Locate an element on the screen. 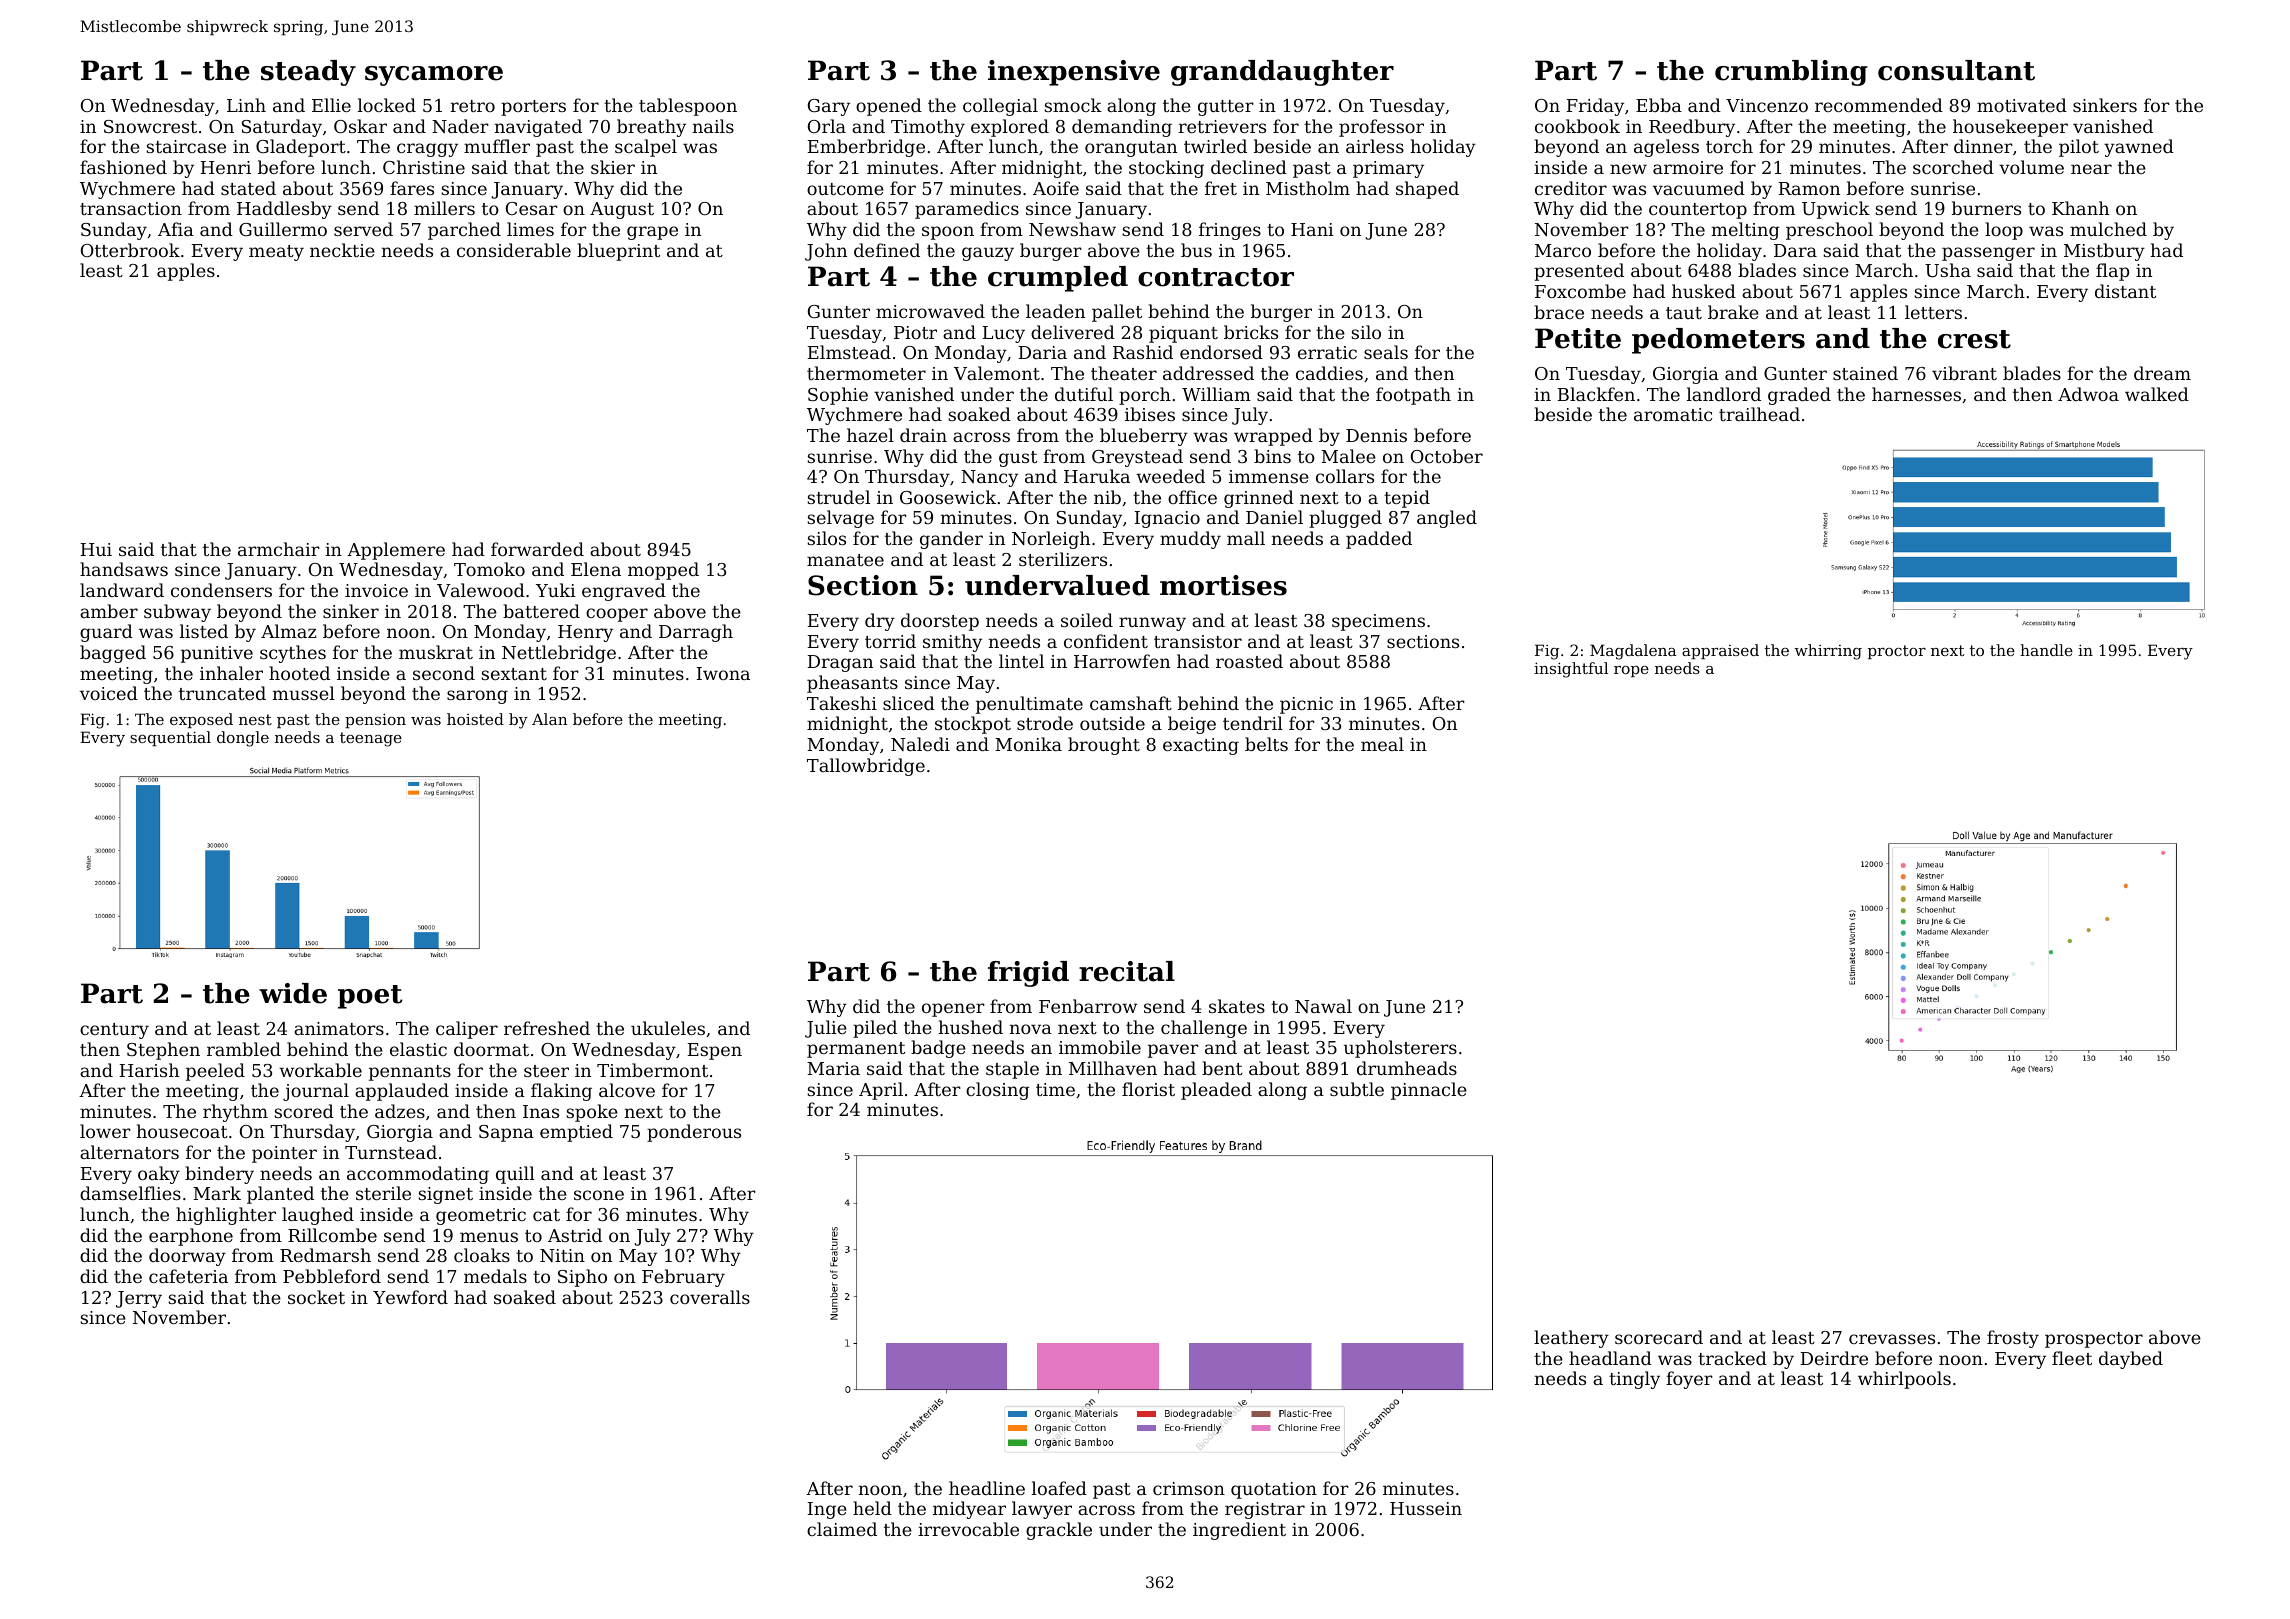 The width and height of the screenshot is (2290, 1619). inexpensive is located at coordinates (1074, 73).
